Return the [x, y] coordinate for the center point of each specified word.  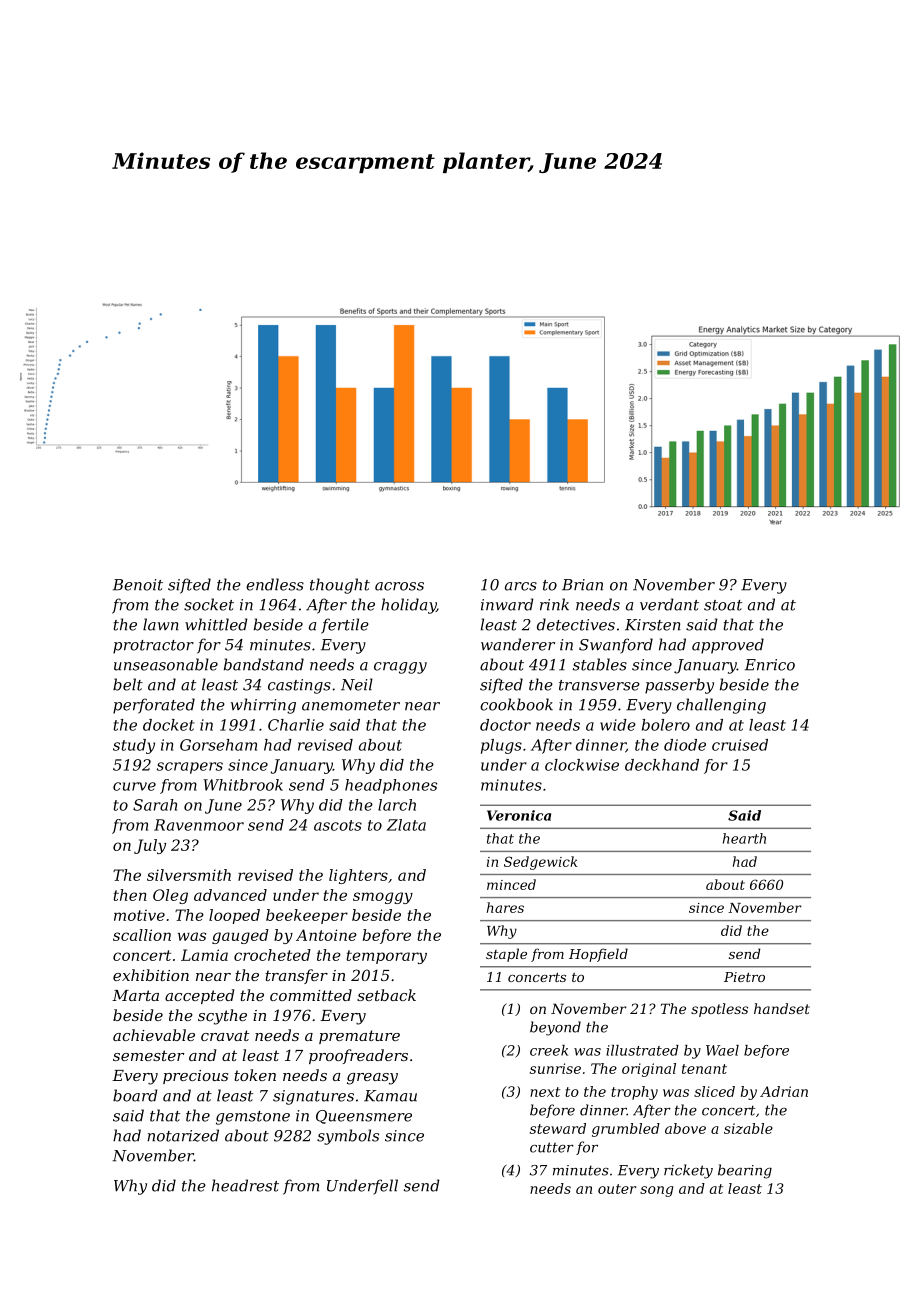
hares [505, 907]
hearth [744, 838]
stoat [723, 605]
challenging [721, 706]
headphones [391, 786]
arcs [521, 586]
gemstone [253, 1118]
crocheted [272, 955]
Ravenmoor [199, 825]
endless [275, 584]
